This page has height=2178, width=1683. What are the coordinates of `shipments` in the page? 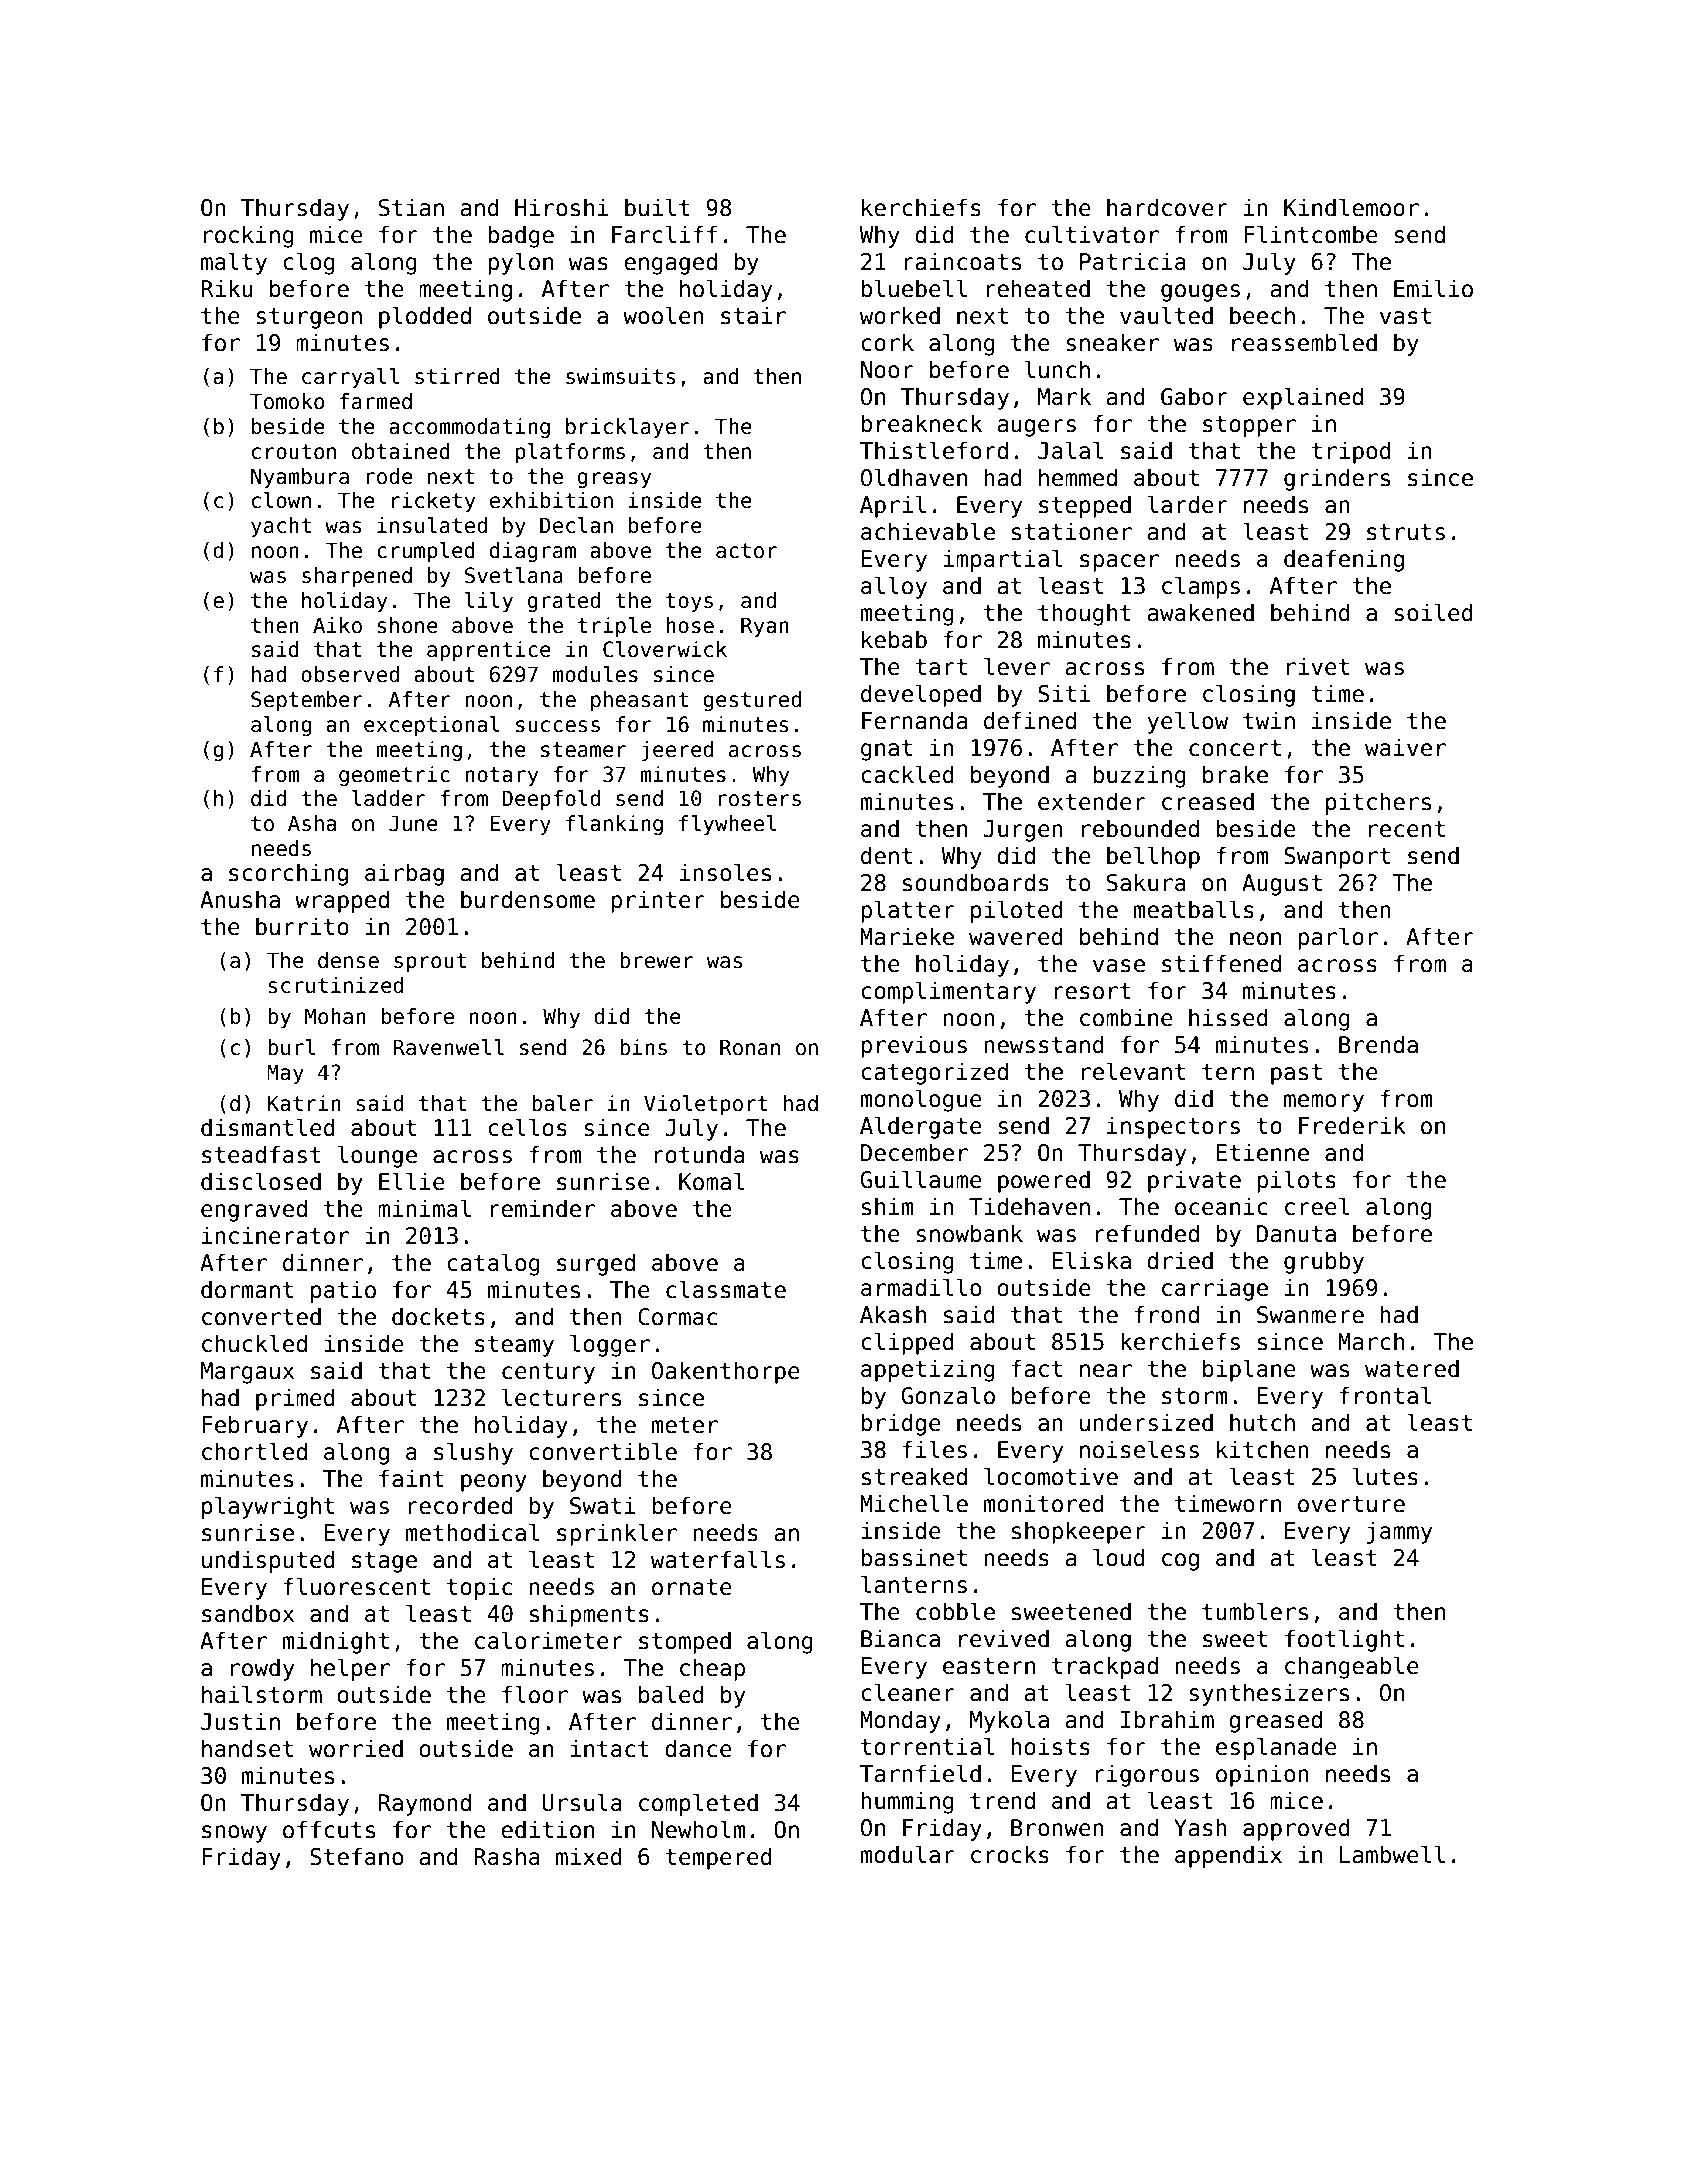 It's located at (589, 1615).
